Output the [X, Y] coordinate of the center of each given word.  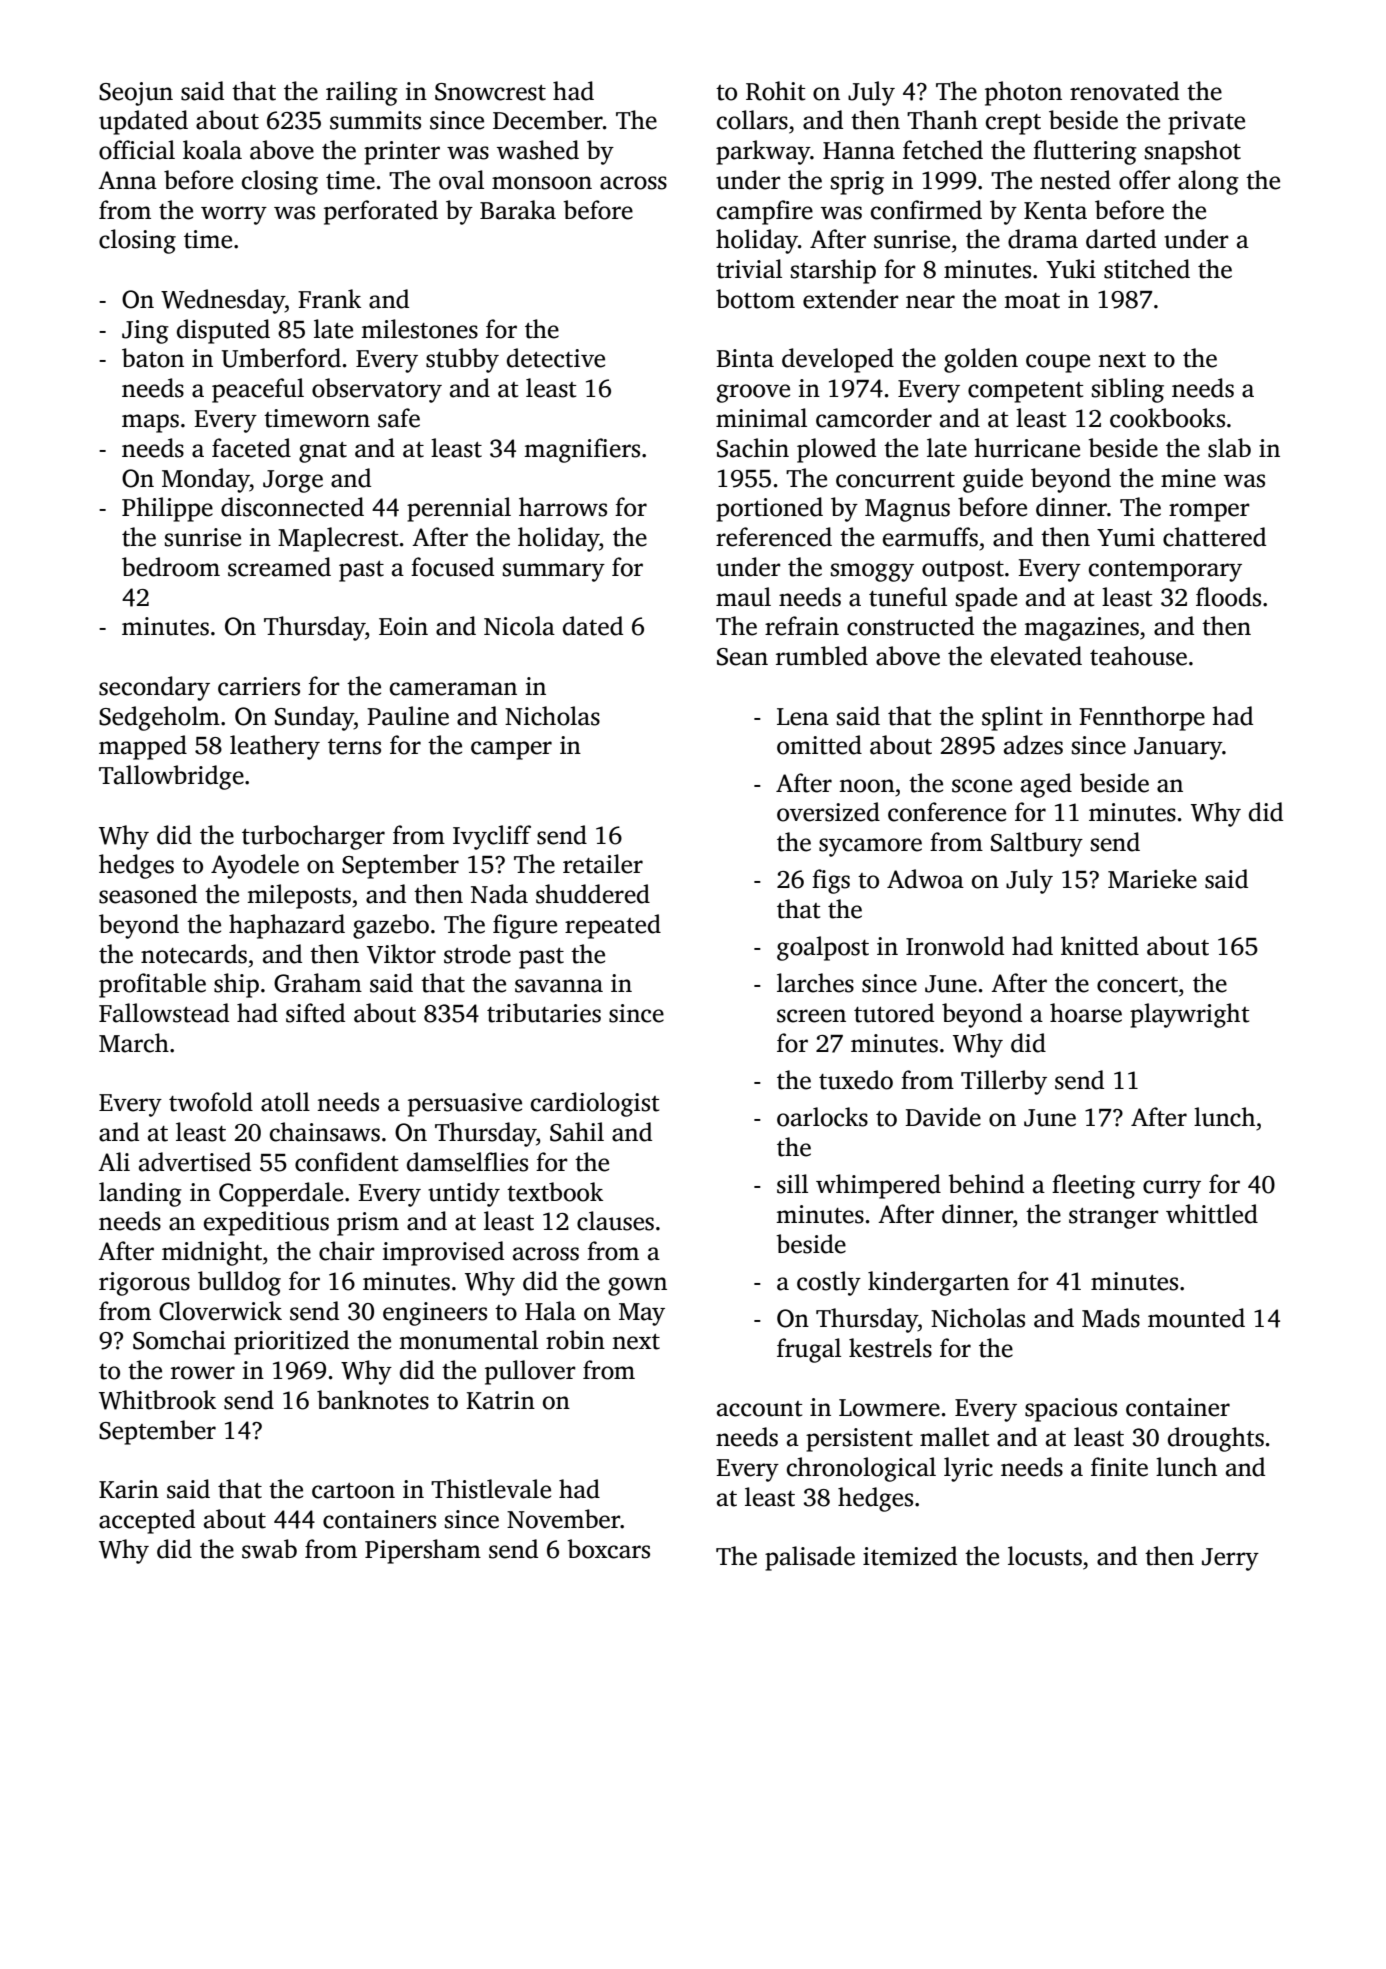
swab [269, 1549]
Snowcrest [490, 92]
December [548, 120]
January [1178, 748]
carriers [259, 686]
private [1206, 123]
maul [743, 597]
